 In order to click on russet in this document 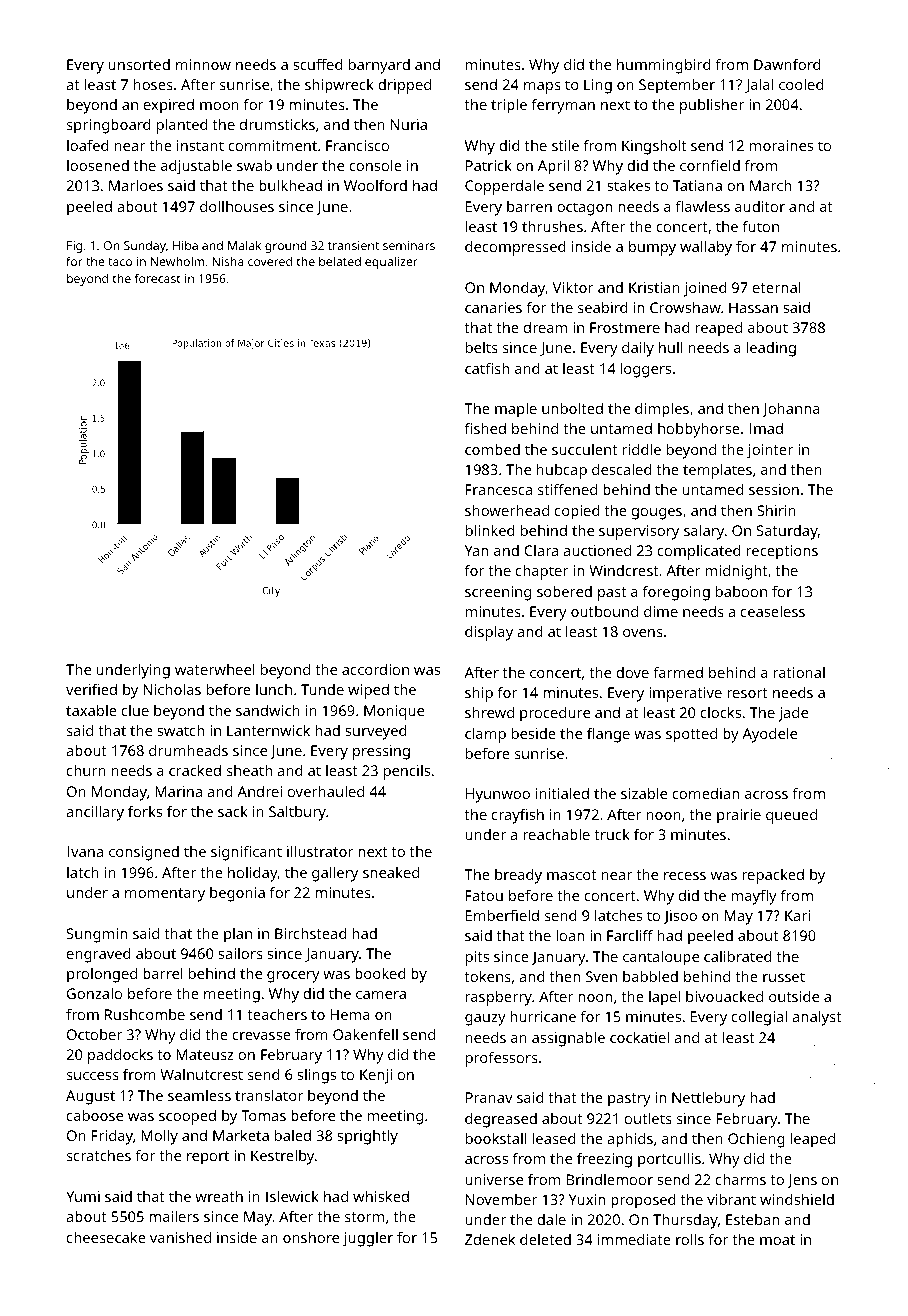, I will do `click(784, 977)`.
